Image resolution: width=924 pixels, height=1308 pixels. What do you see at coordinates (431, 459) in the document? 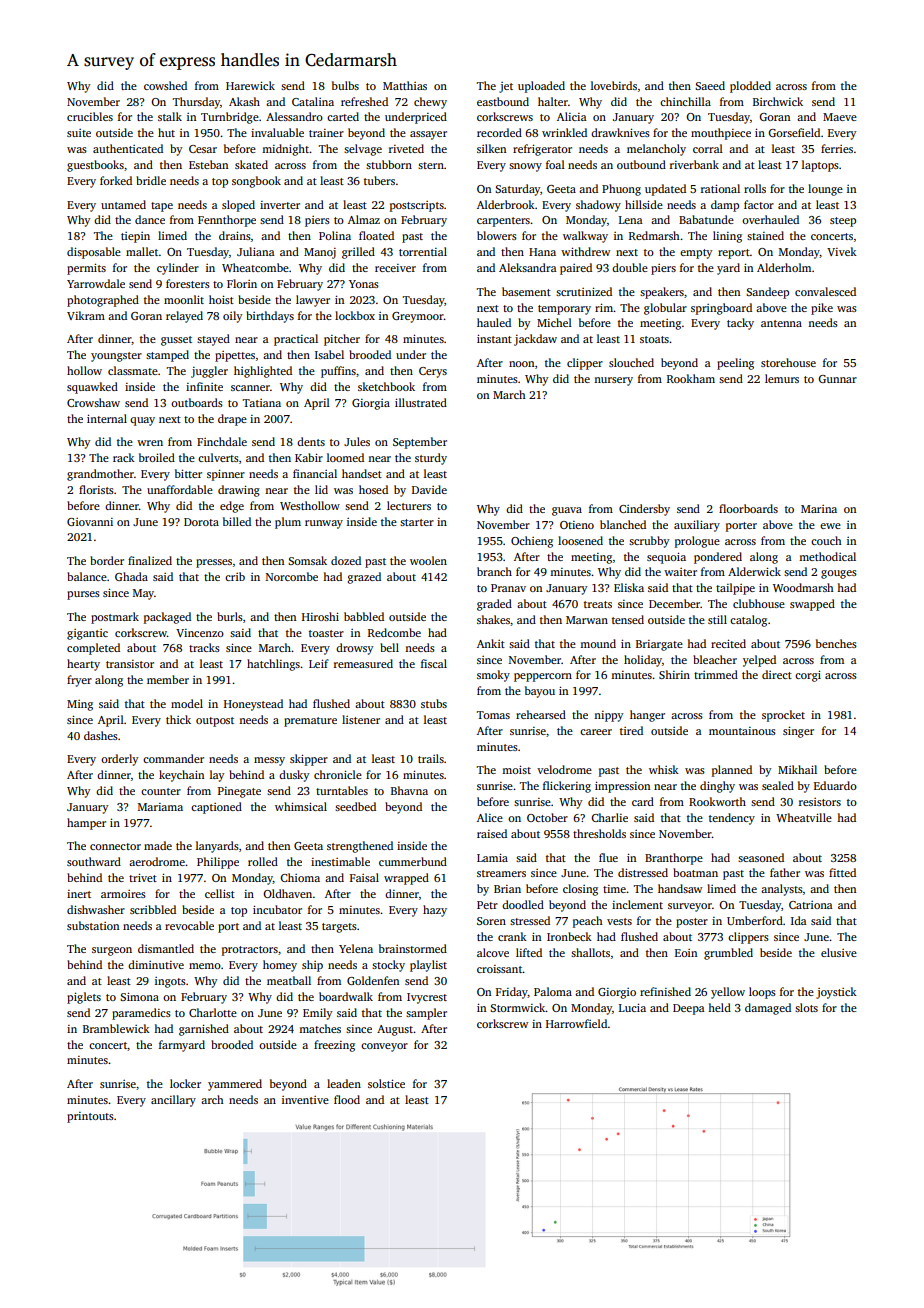
I see `sturdy` at bounding box center [431, 459].
